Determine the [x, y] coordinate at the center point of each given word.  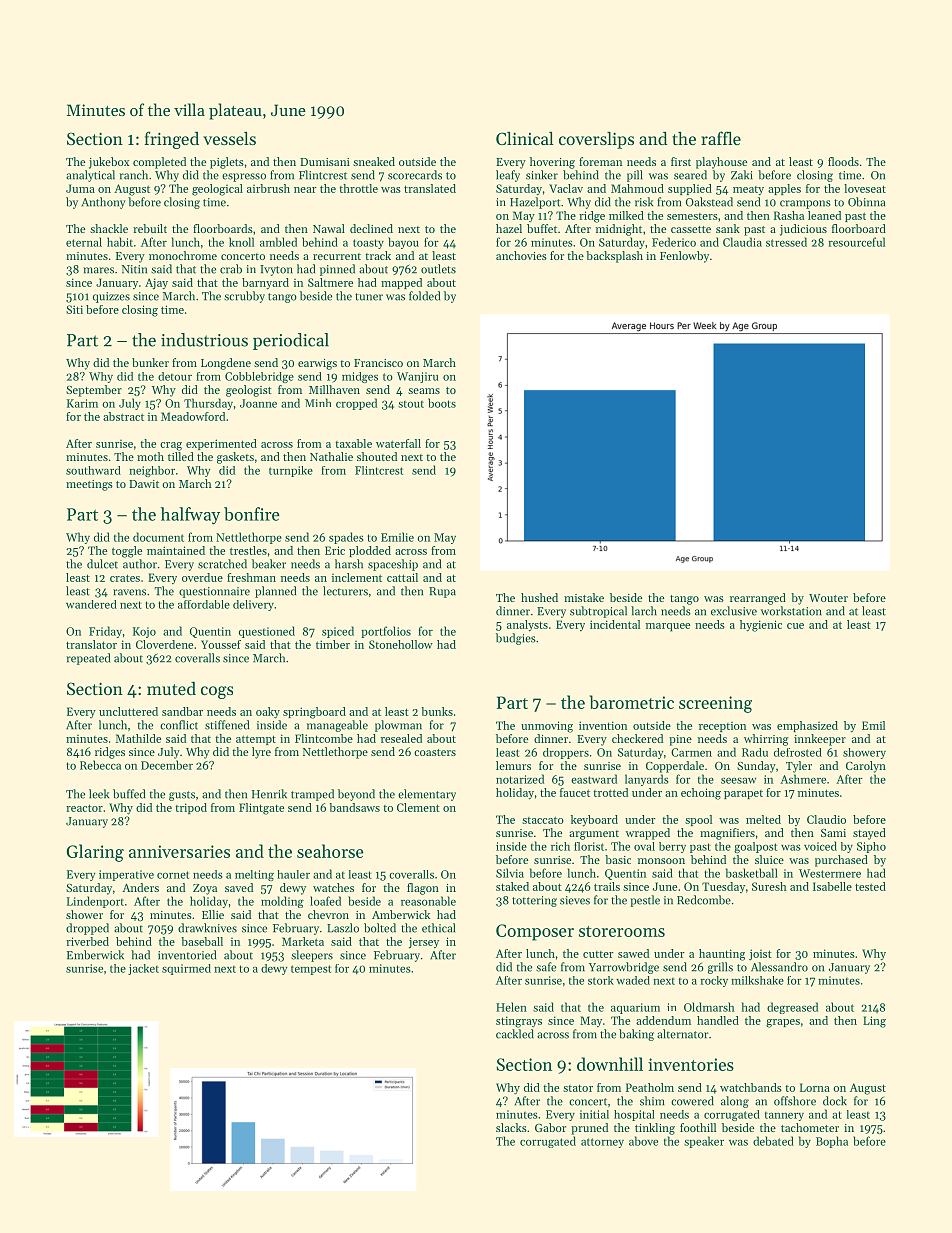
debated [773, 1141]
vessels [229, 138]
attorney [602, 1143]
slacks [511, 1127]
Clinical [525, 138]
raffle [721, 138]
